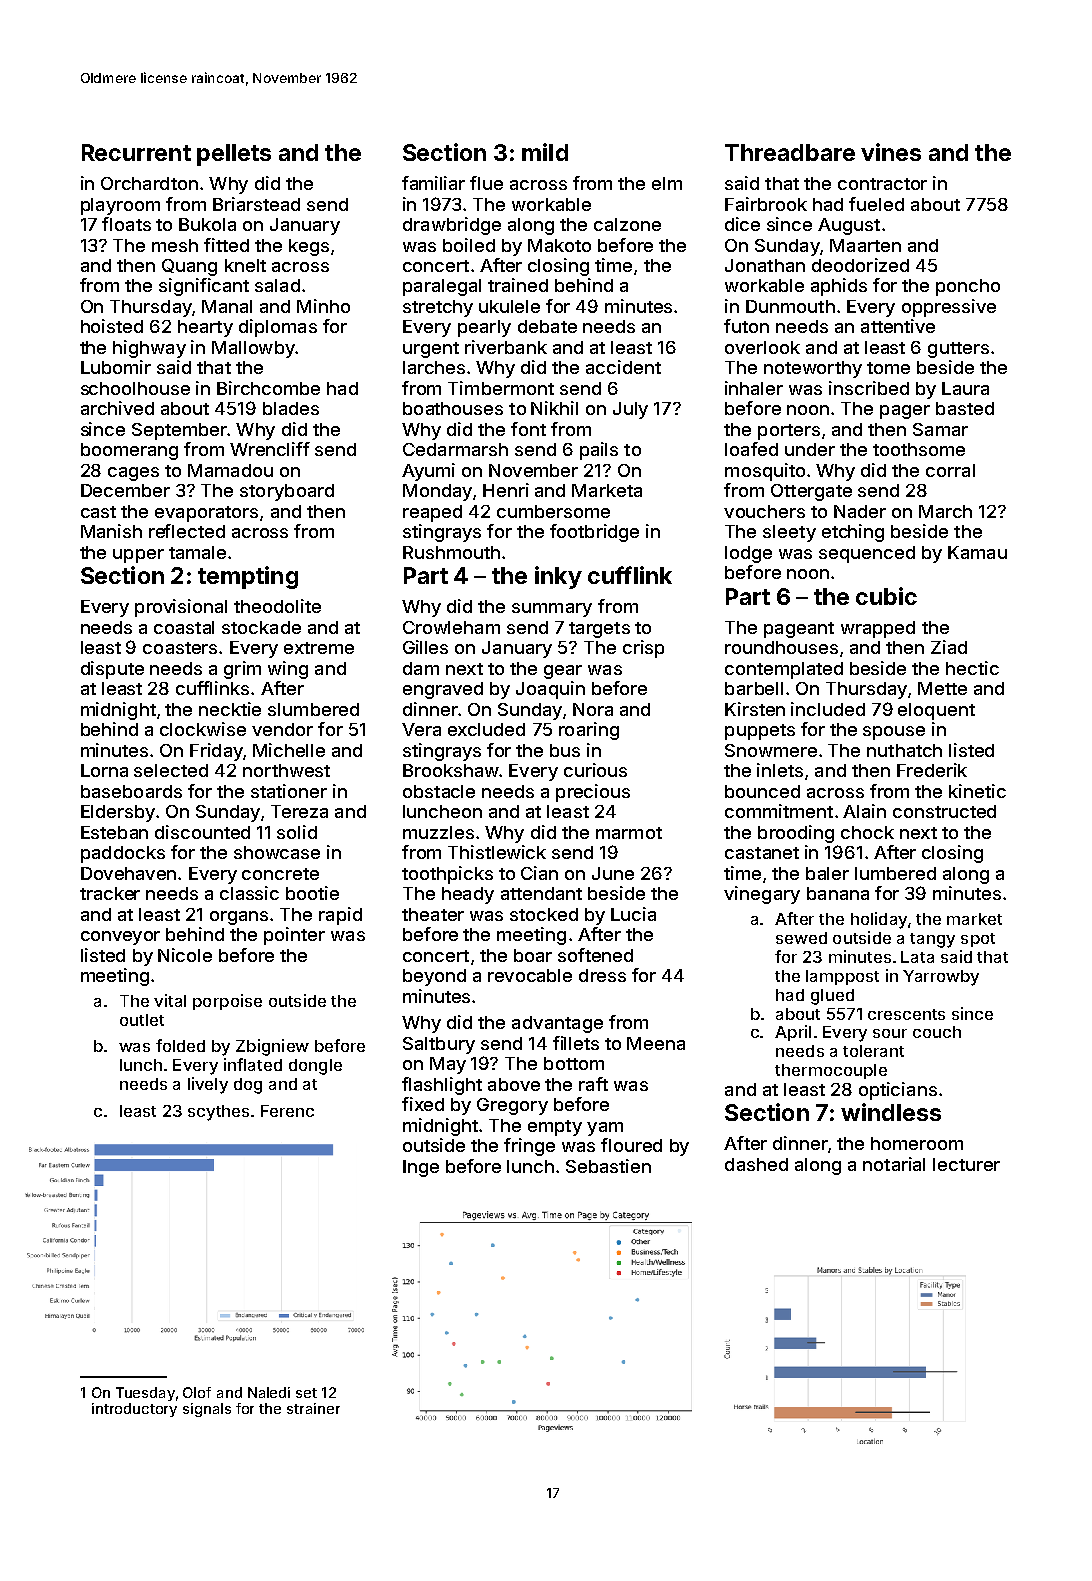 This screenshot has width=1092, height=1581. What do you see at coordinates (550, 690) in the screenshot?
I see `Joaquin` at bounding box center [550, 690].
